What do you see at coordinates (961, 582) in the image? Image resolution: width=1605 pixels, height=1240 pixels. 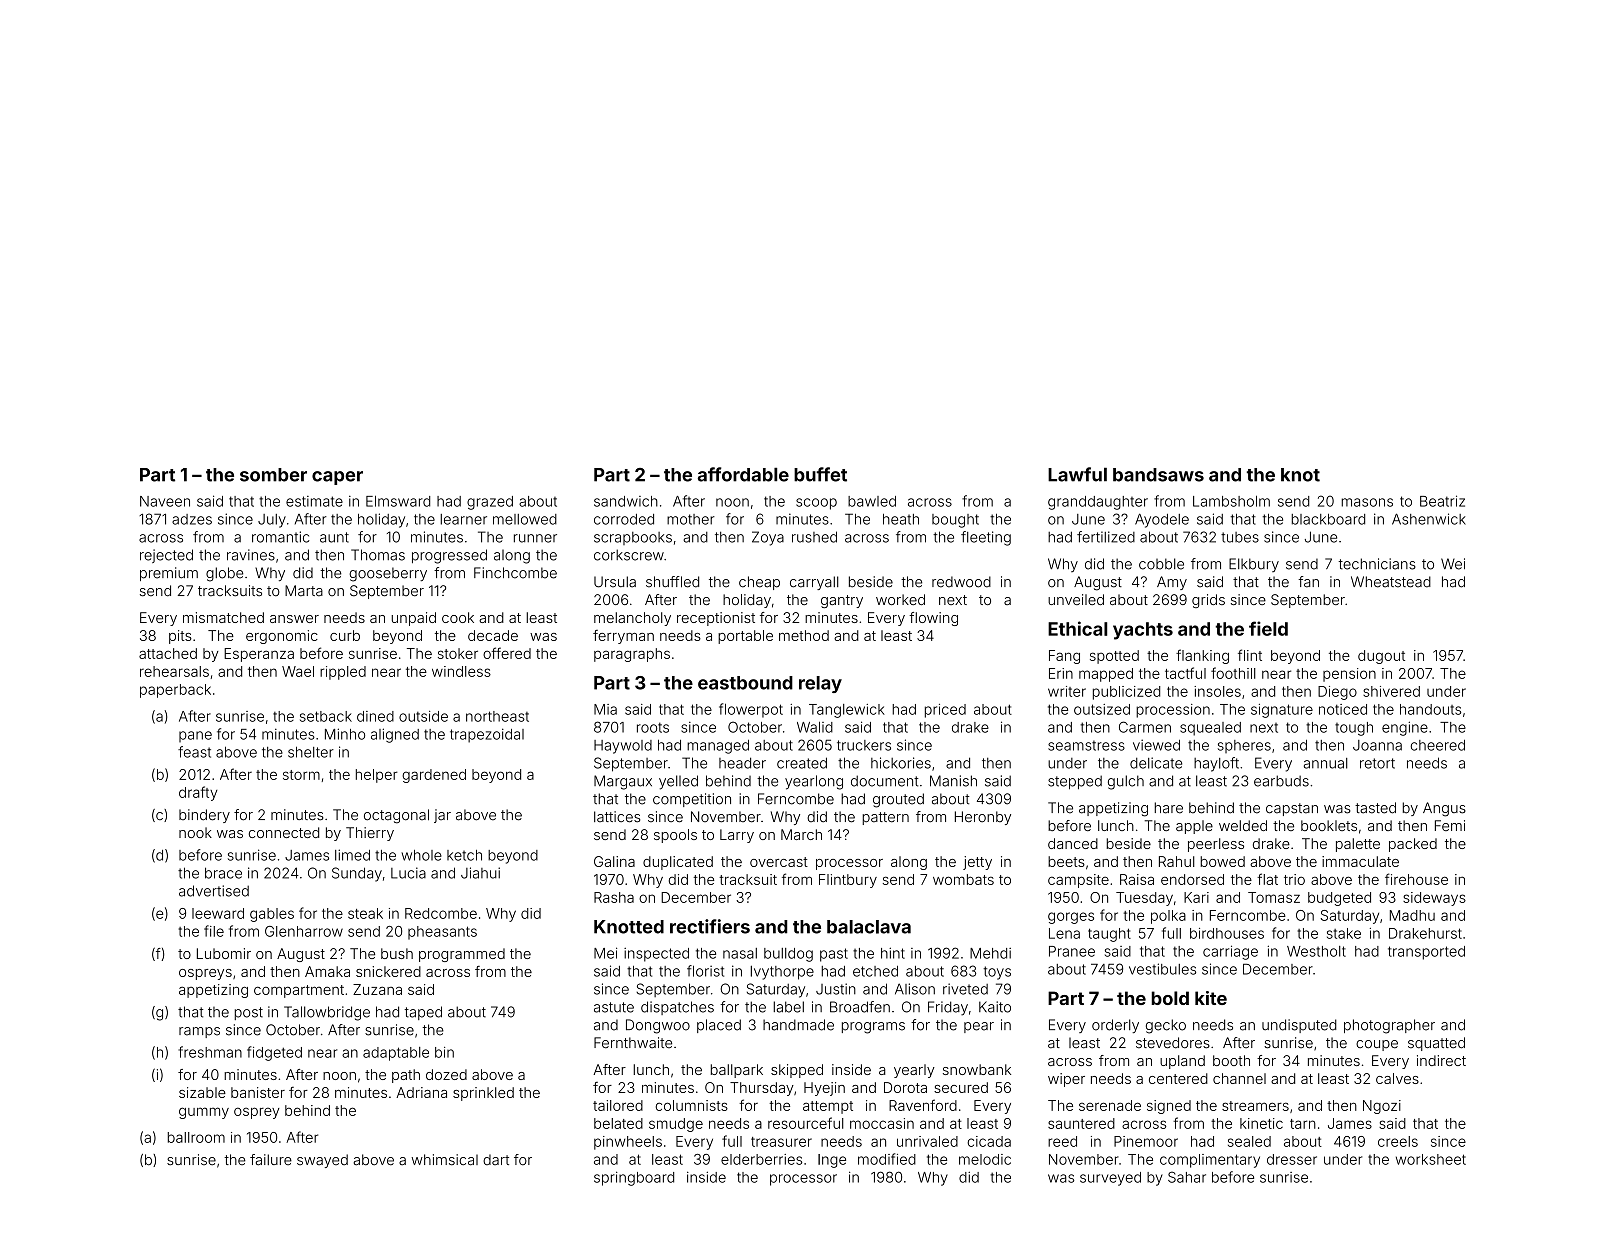 I see `redwood` at bounding box center [961, 582].
